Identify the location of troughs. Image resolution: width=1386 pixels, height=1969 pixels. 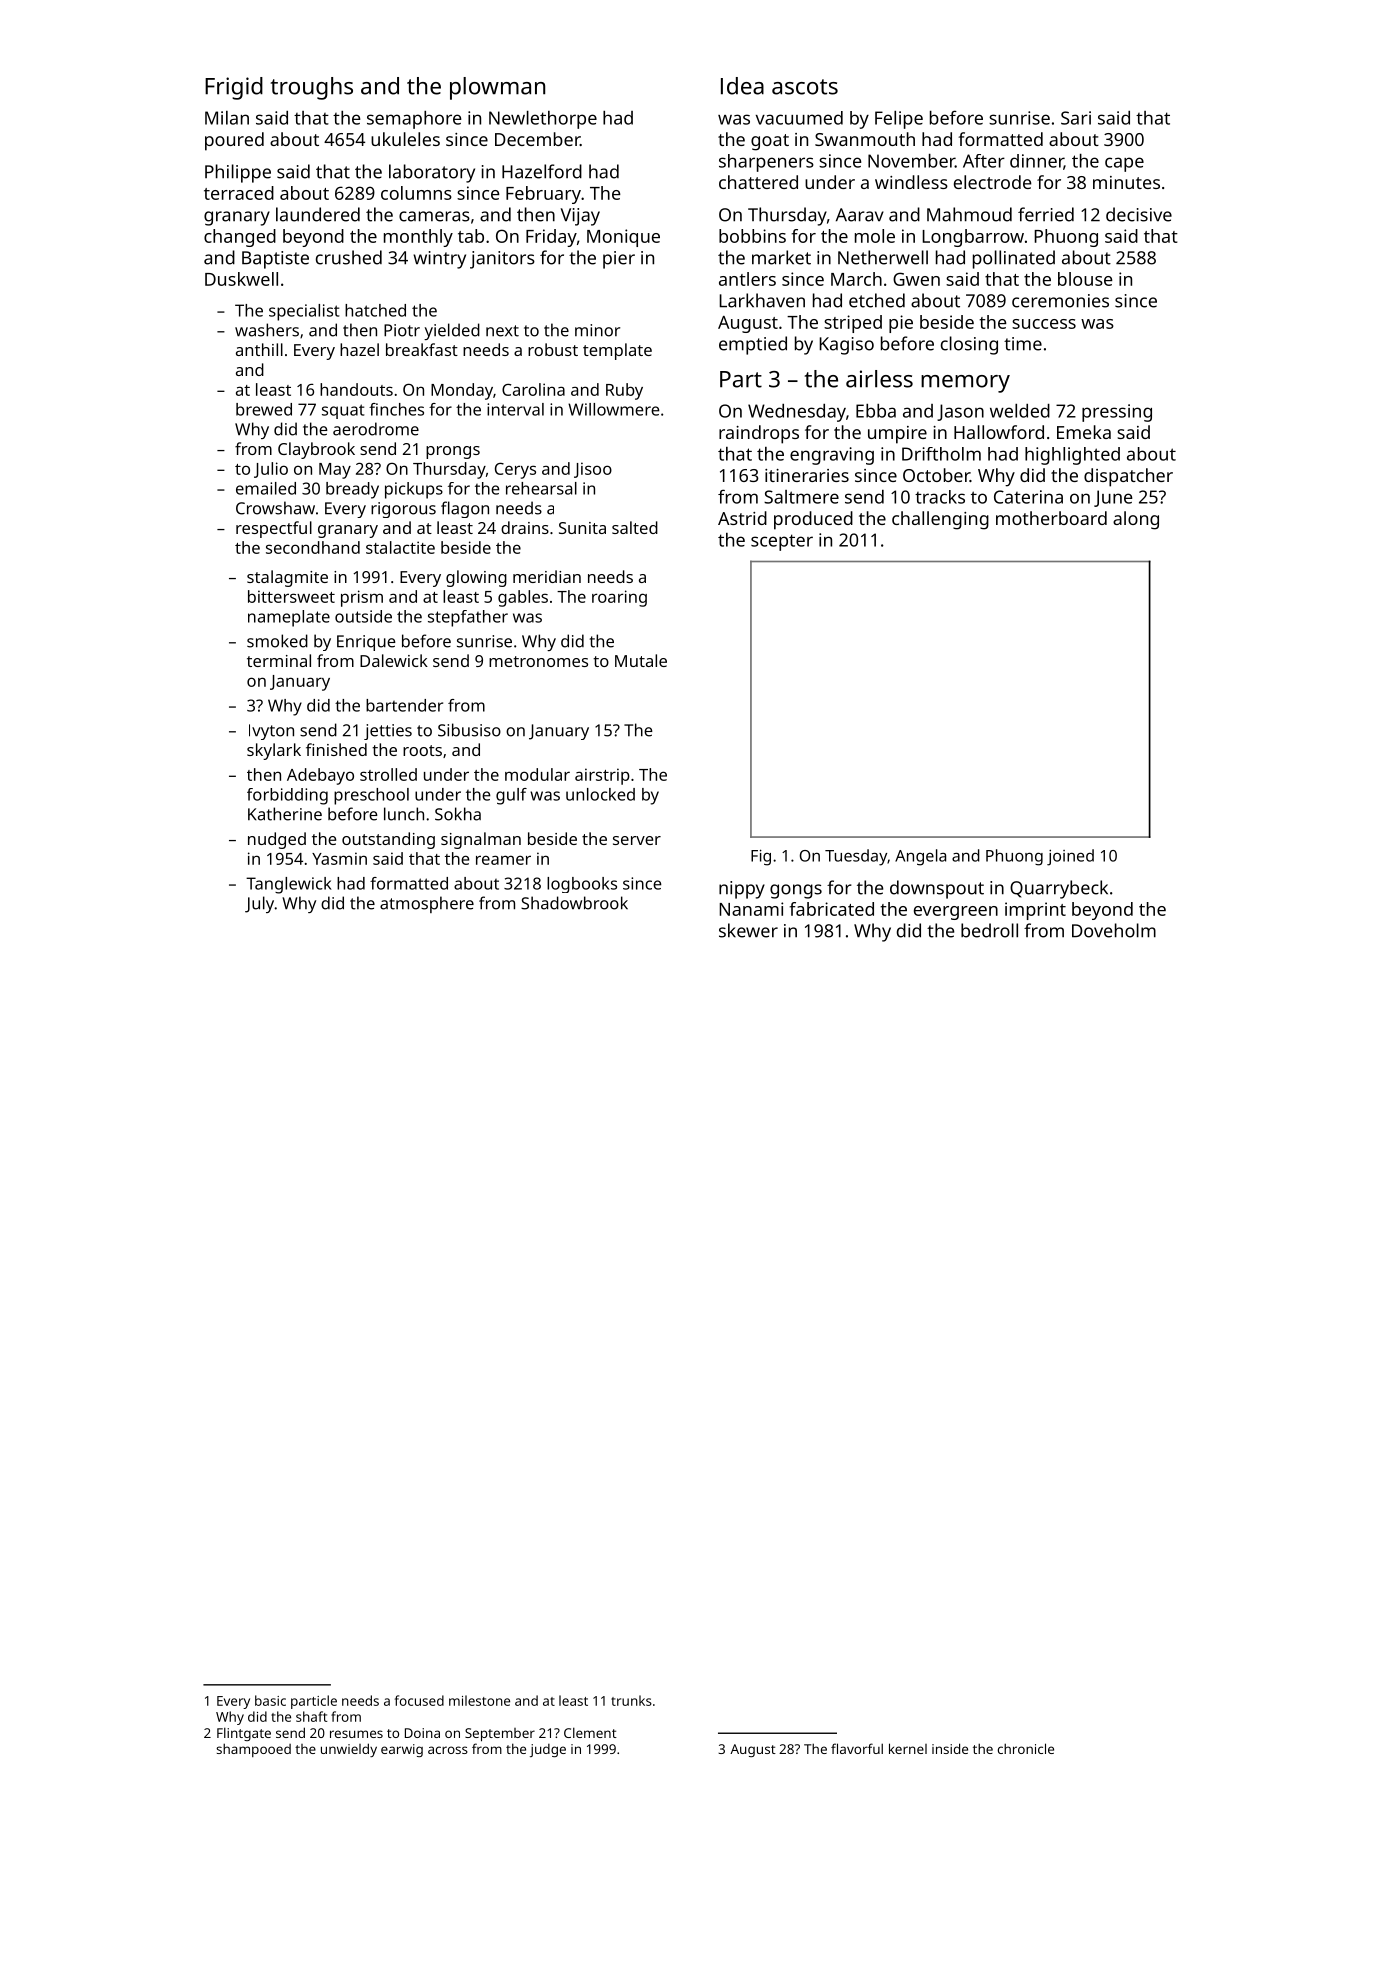
(312, 88).
